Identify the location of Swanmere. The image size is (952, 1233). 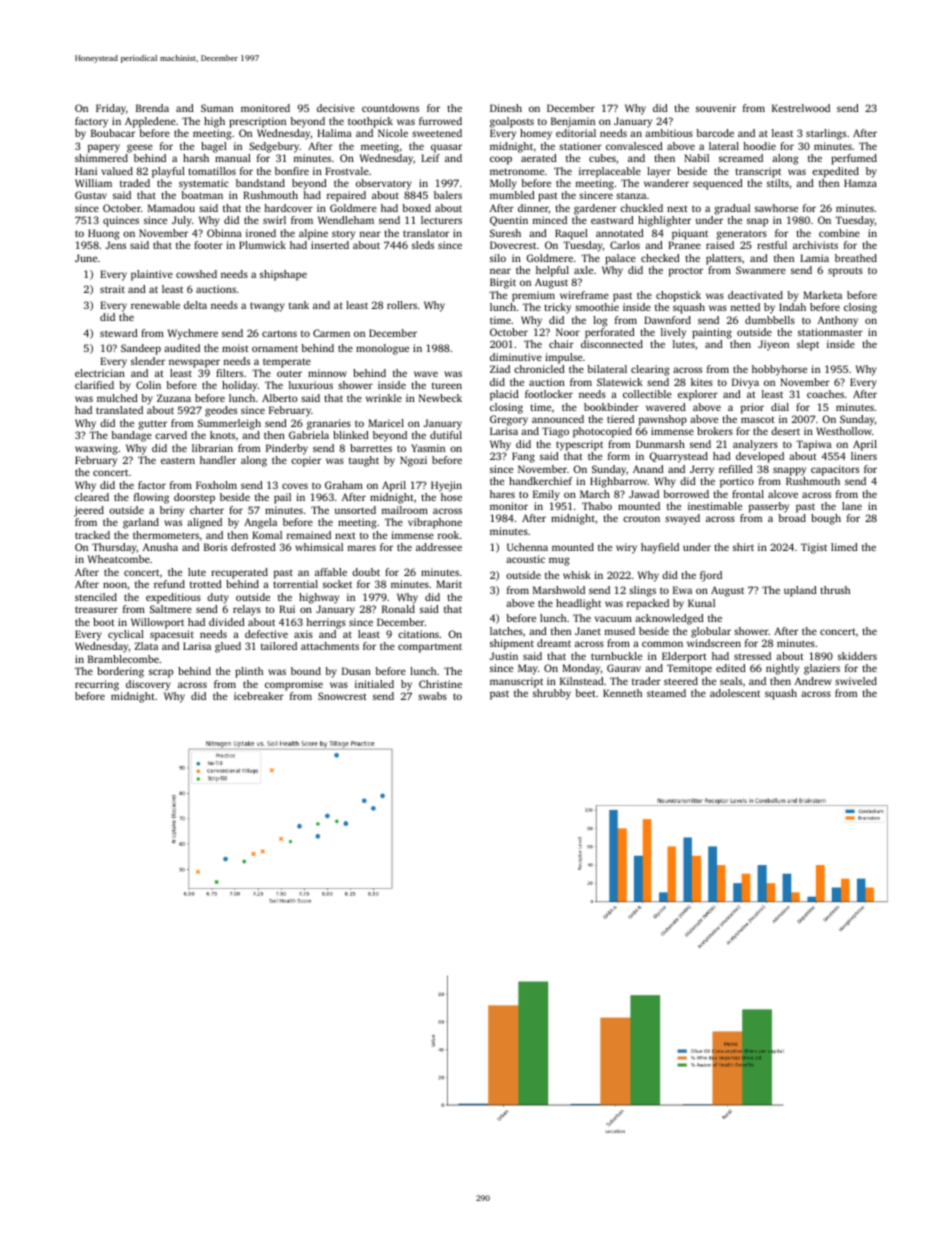
(761, 270).
